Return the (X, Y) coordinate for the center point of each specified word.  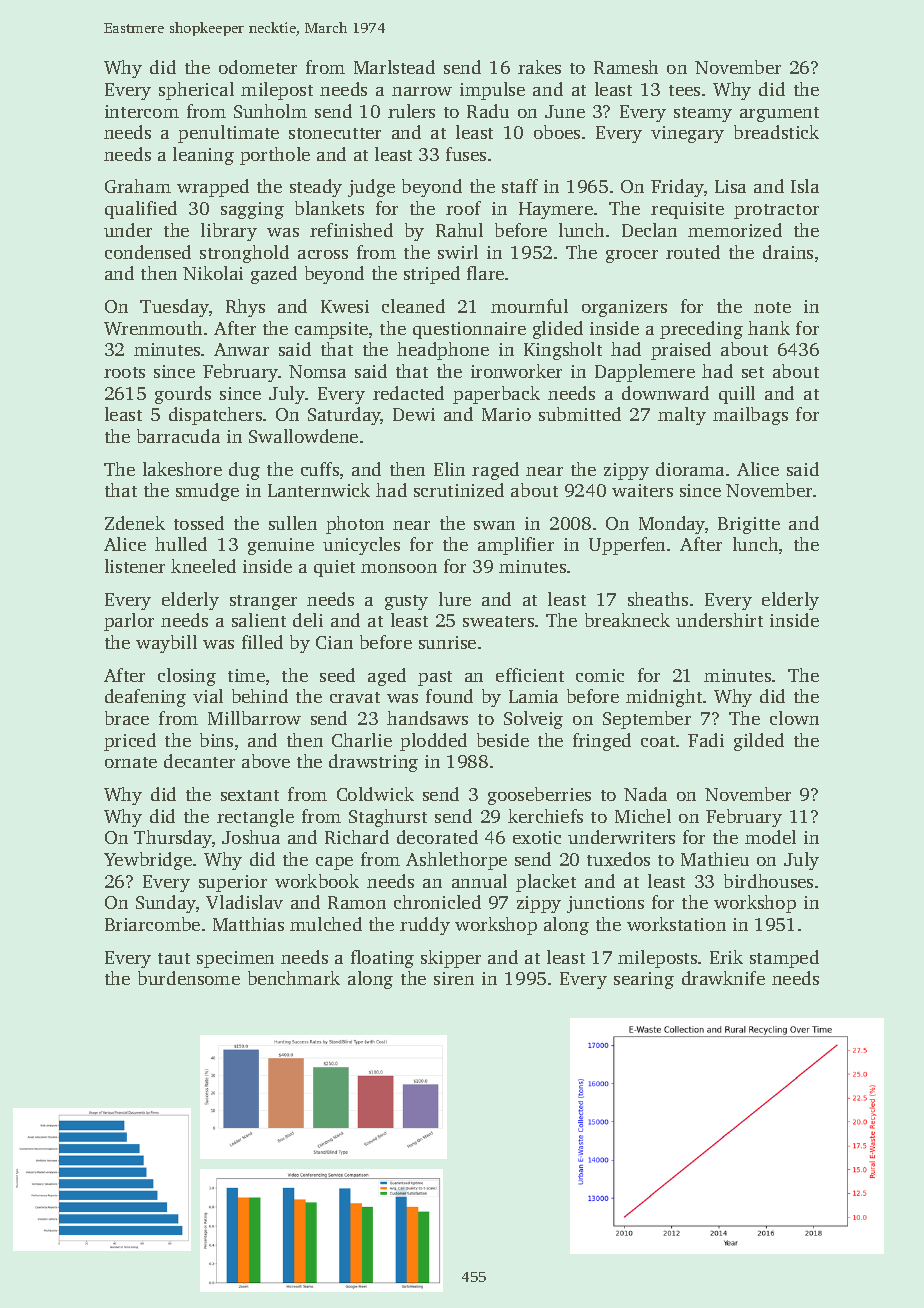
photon (355, 525)
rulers (411, 111)
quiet (334, 568)
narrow (422, 91)
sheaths (658, 599)
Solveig (533, 720)
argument (779, 114)
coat (658, 741)
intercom (142, 111)
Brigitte (749, 525)
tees (684, 90)
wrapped (213, 188)
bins (216, 740)
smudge (207, 492)
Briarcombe (152, 924)
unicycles (361, 546)
